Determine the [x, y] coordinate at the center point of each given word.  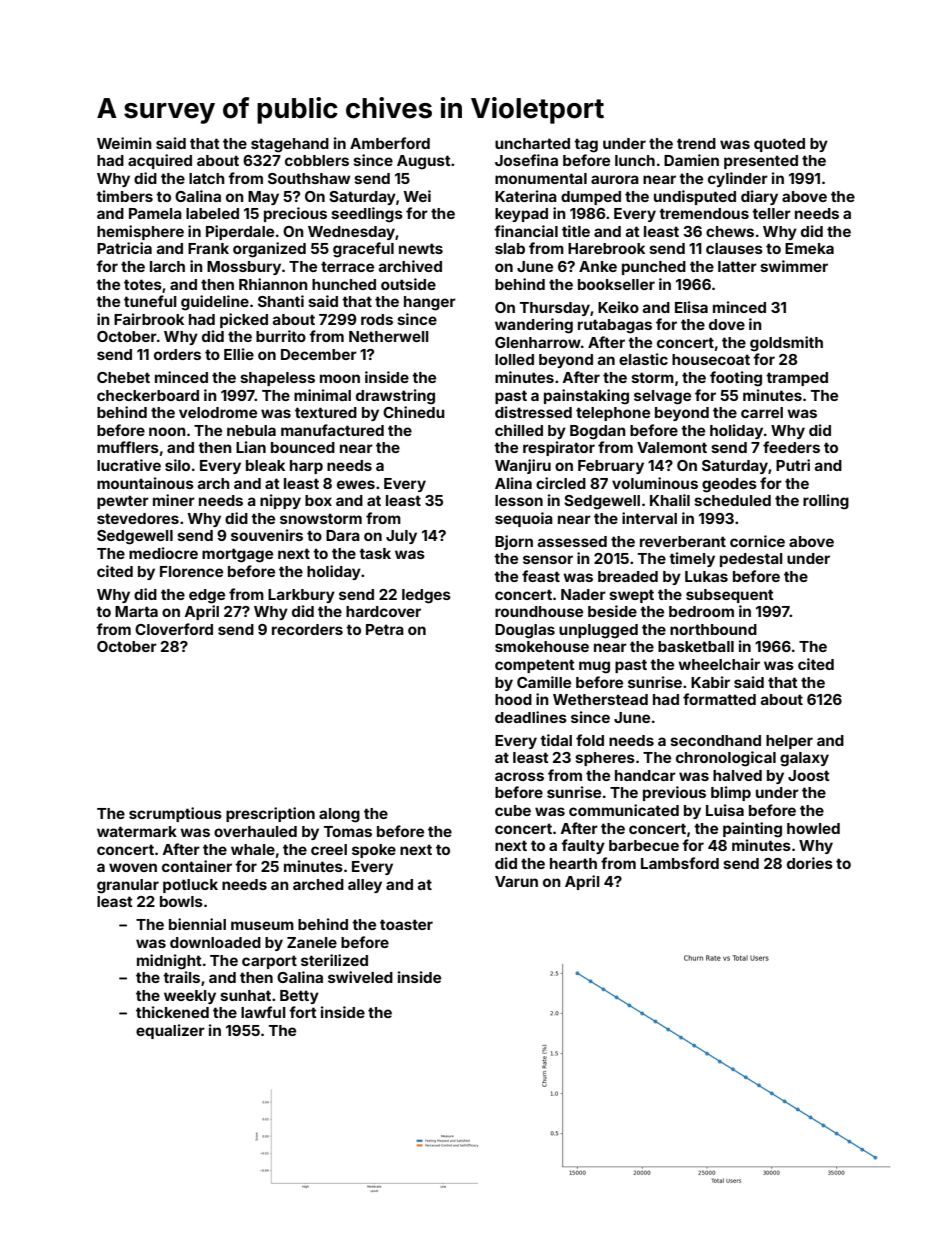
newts [421, 248]
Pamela [155, 213]
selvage [662, 397]
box [318, 500]
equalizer [170, 1031]
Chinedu [414, 412]
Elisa [691, 307]
